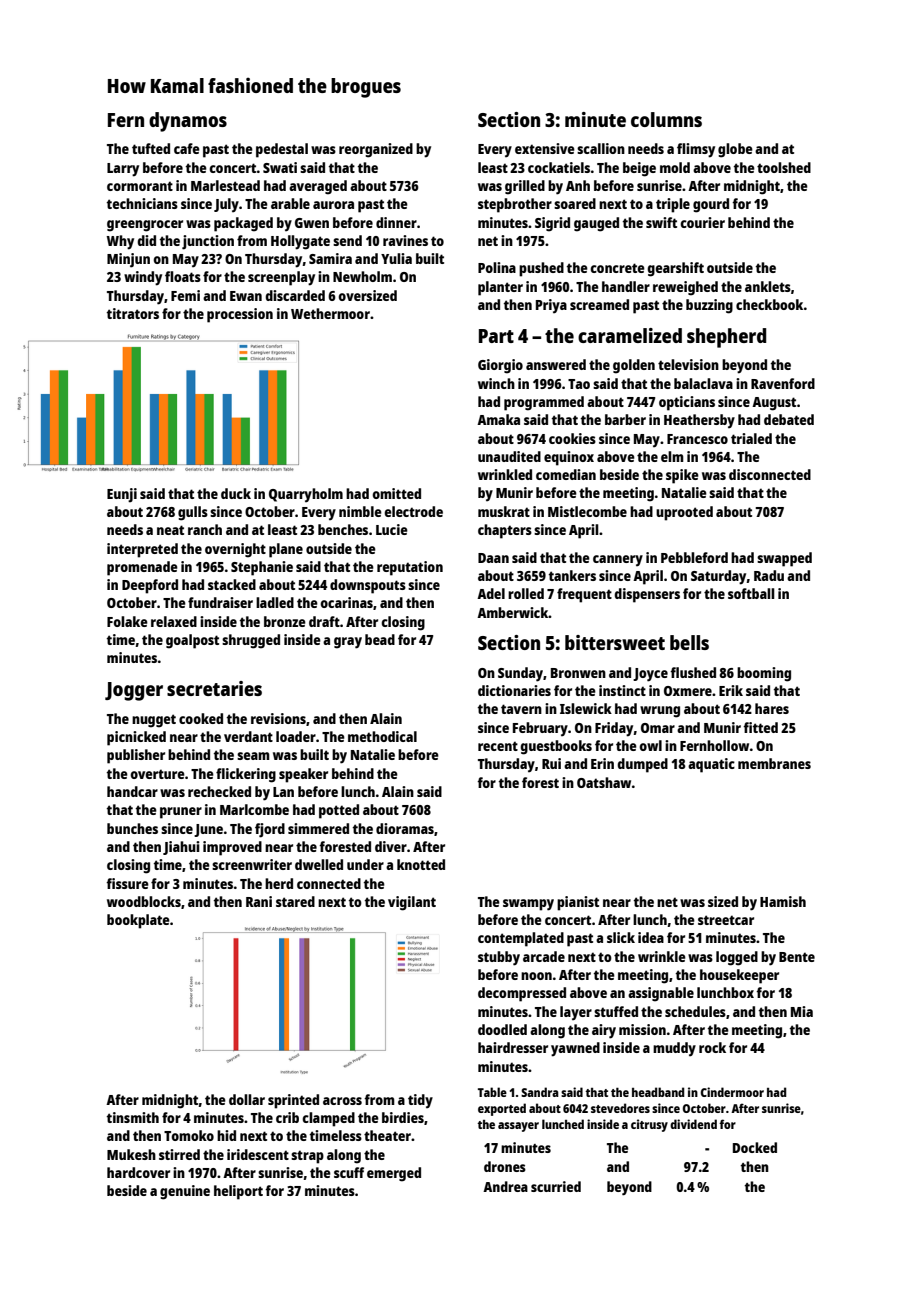  I want to click on scurried, so click(556, 1186).
